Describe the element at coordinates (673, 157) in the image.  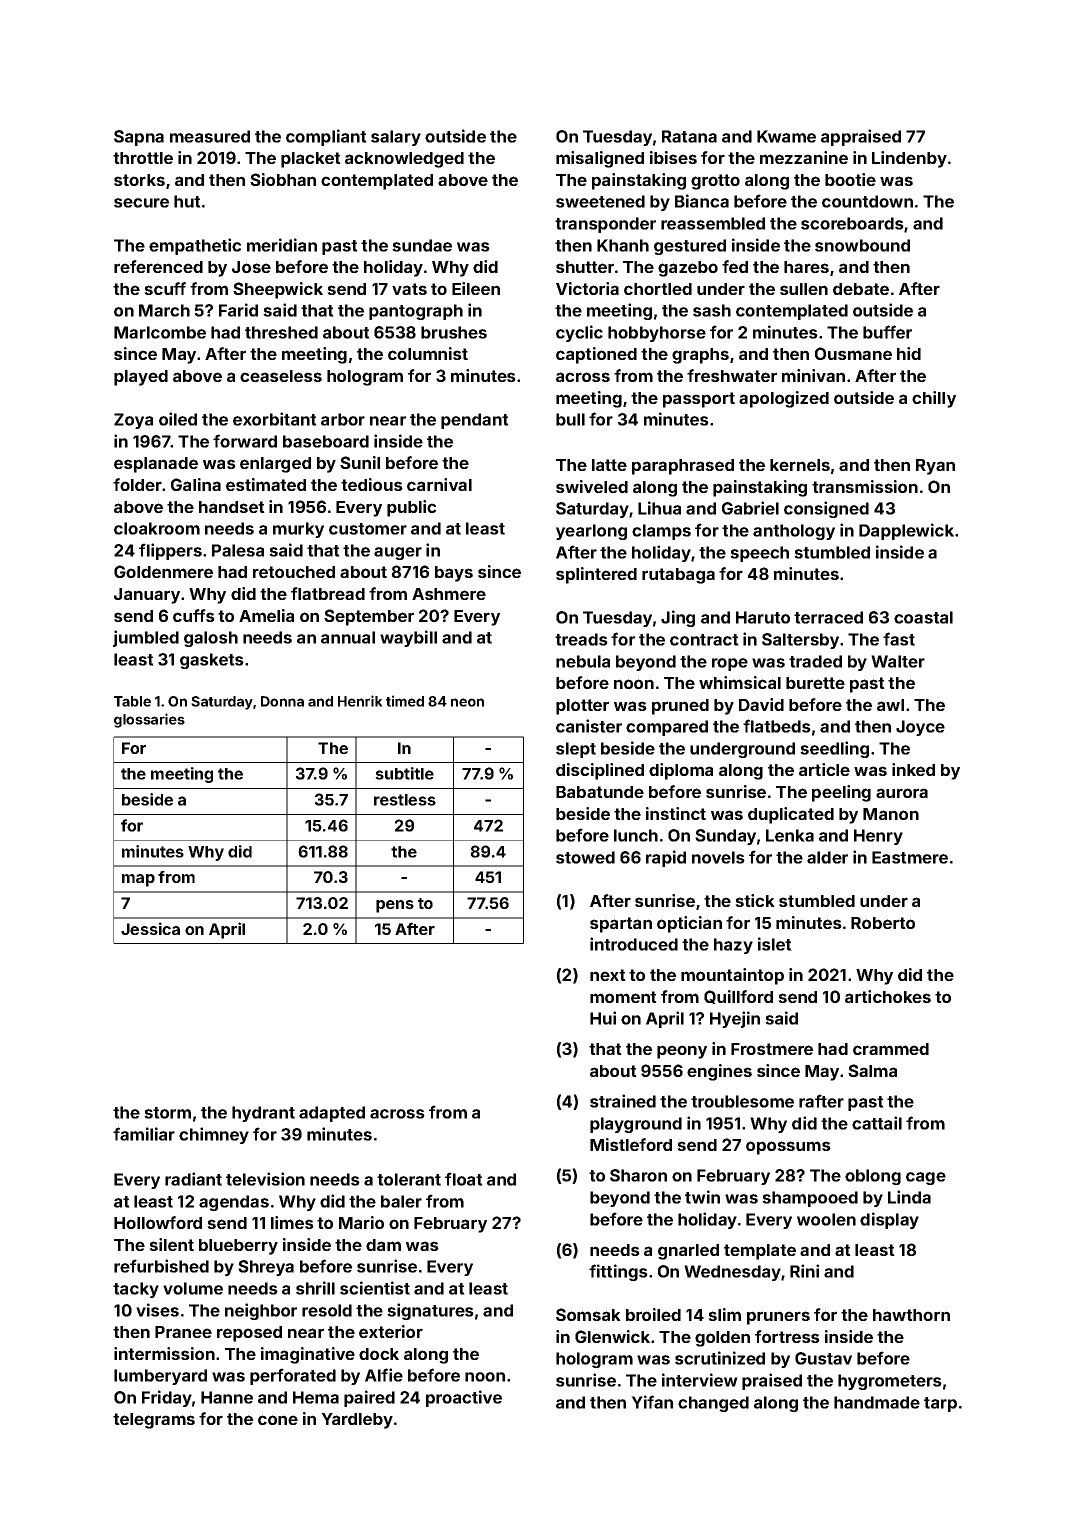
I see `ibises` at that location.
